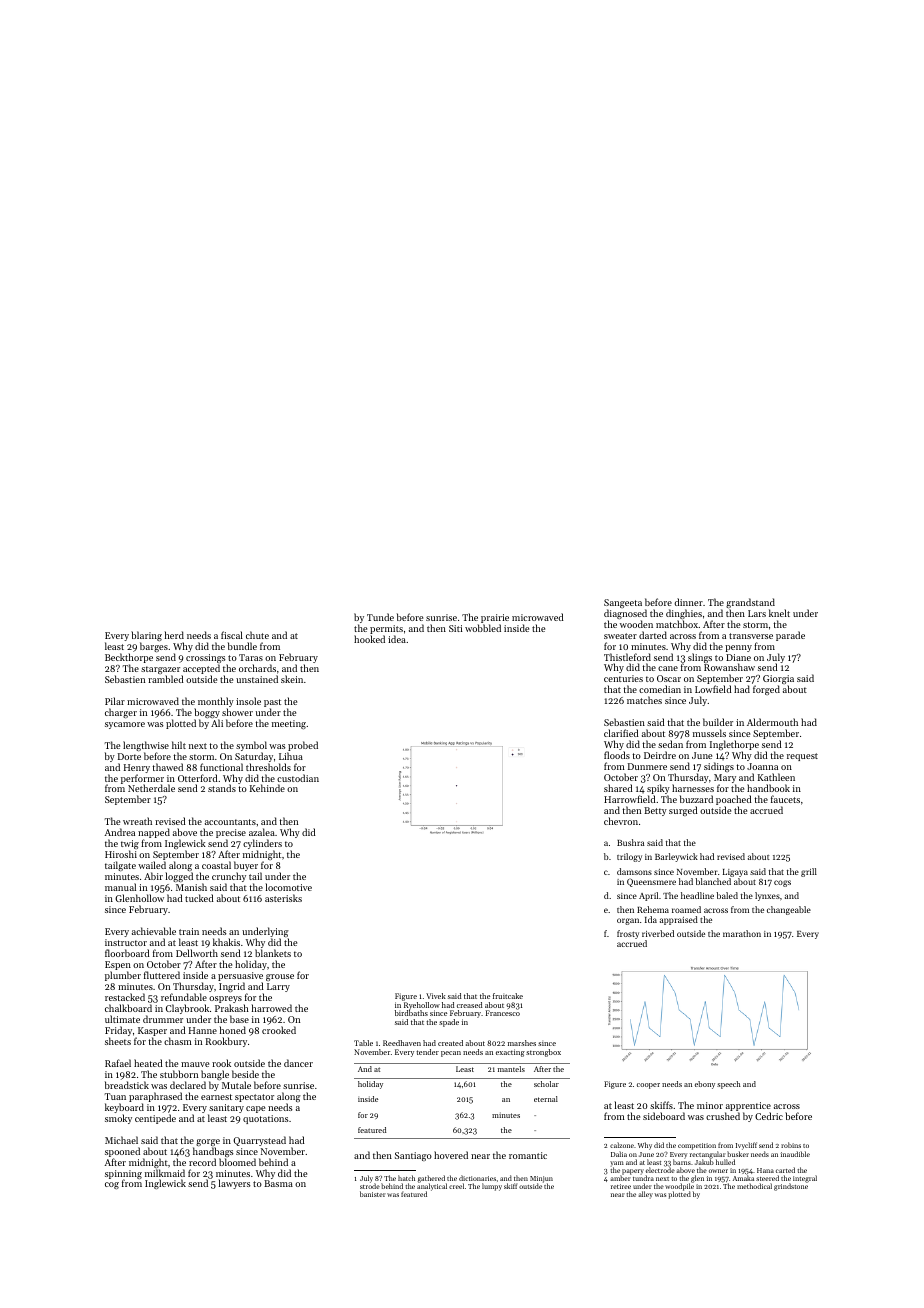 This screenshot has height=1308, width=924. Describe the element at coordinates (118, 965) in the screenshot. I see `Espen` at that location.
